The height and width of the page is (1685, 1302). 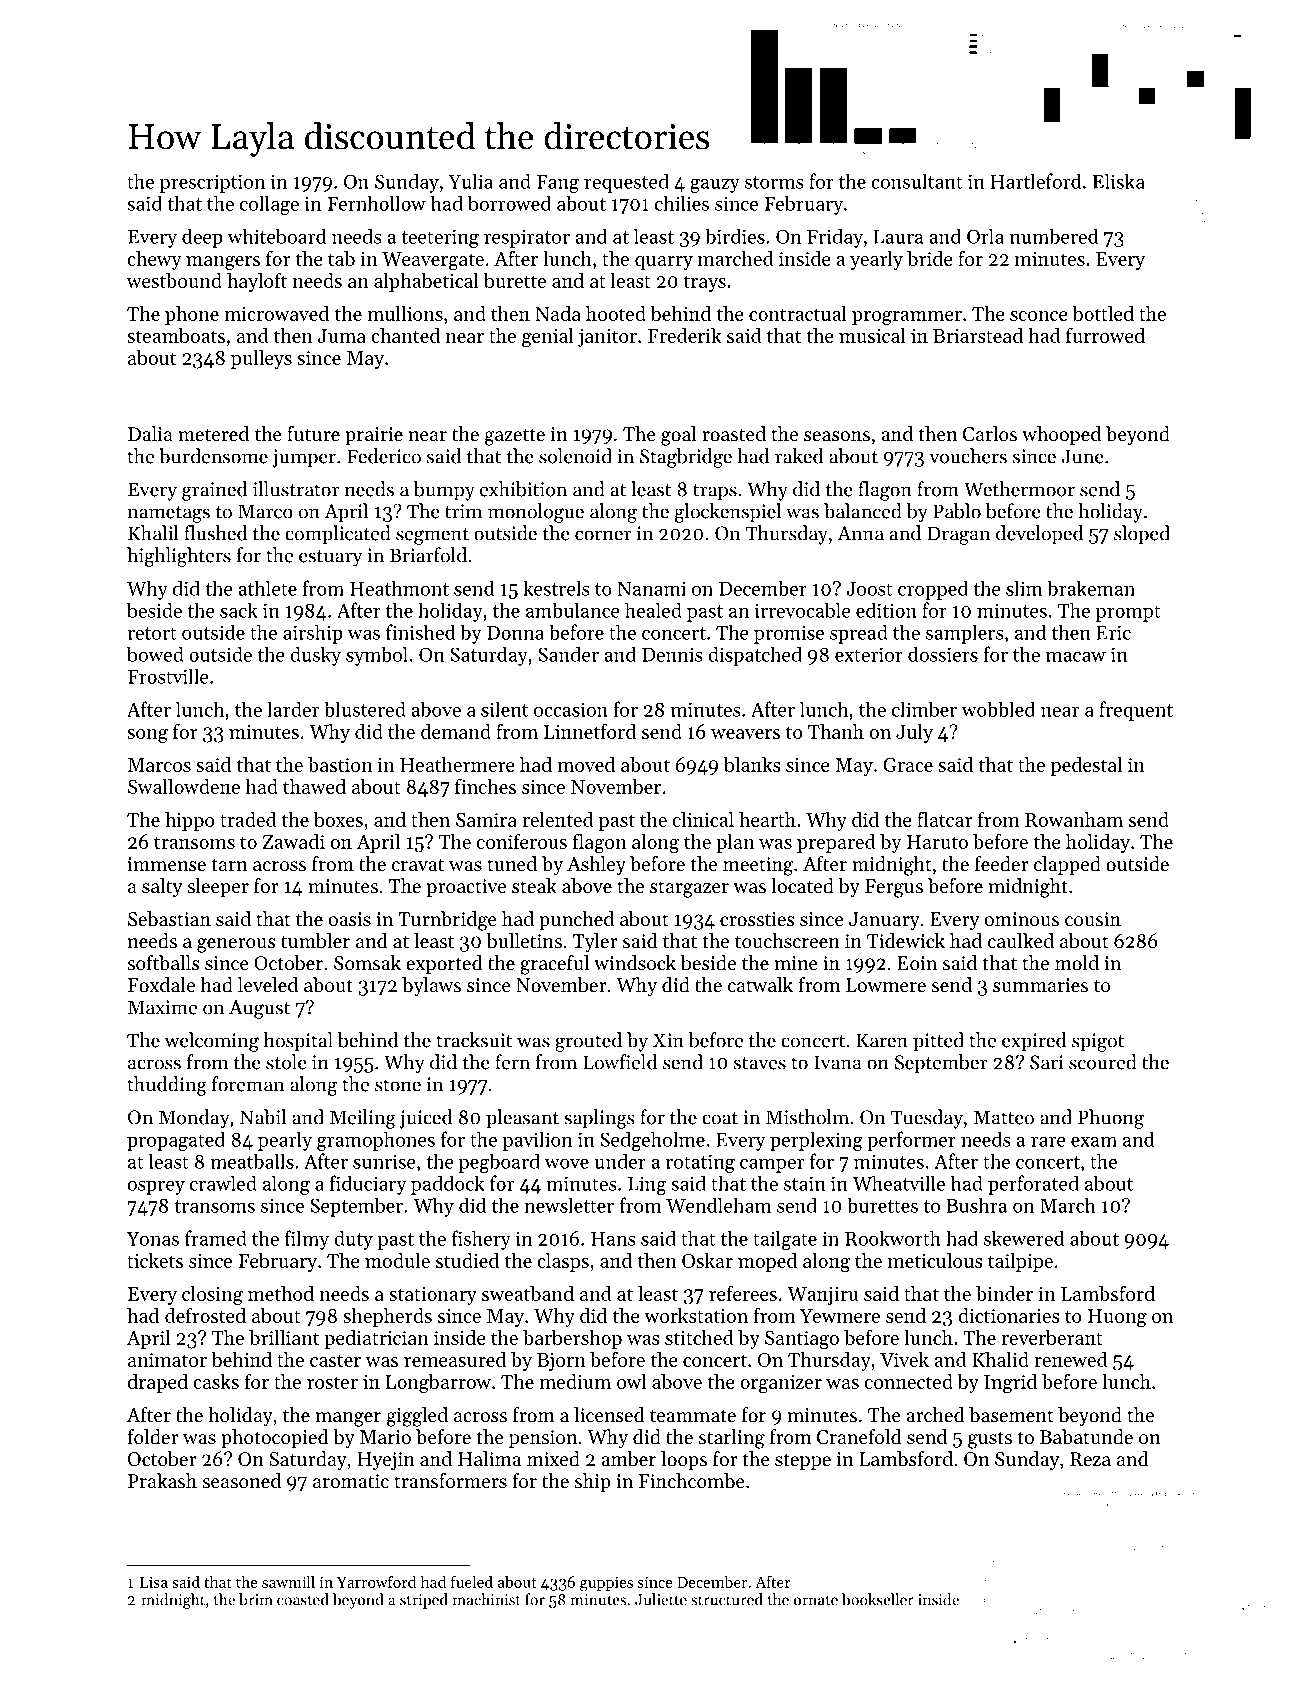 I want to click on Carlos, so click(x=990, y=434).
